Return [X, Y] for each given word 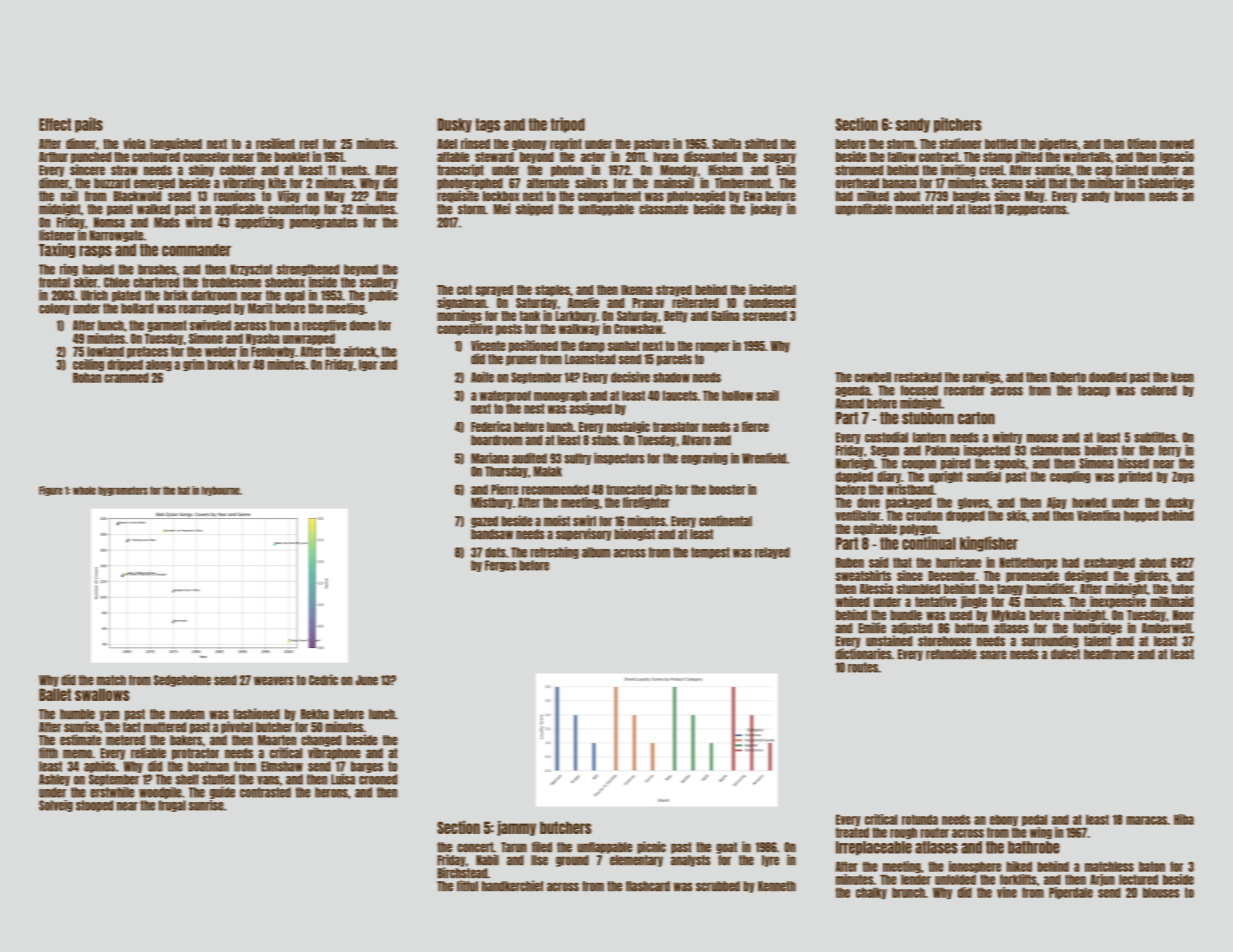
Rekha [315, 714]
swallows [102, 694]
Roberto [1068, 377]
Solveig [56, 806]
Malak [547, 471]
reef [309, 144]
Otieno [1142, 143]
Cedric [323, 680]
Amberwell [1166, 628]
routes [863, 667]
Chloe [117, 282]
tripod [567, 125]
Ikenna [637, 290]
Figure [51, 491]
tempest [710, 553]
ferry [1170, 451]
